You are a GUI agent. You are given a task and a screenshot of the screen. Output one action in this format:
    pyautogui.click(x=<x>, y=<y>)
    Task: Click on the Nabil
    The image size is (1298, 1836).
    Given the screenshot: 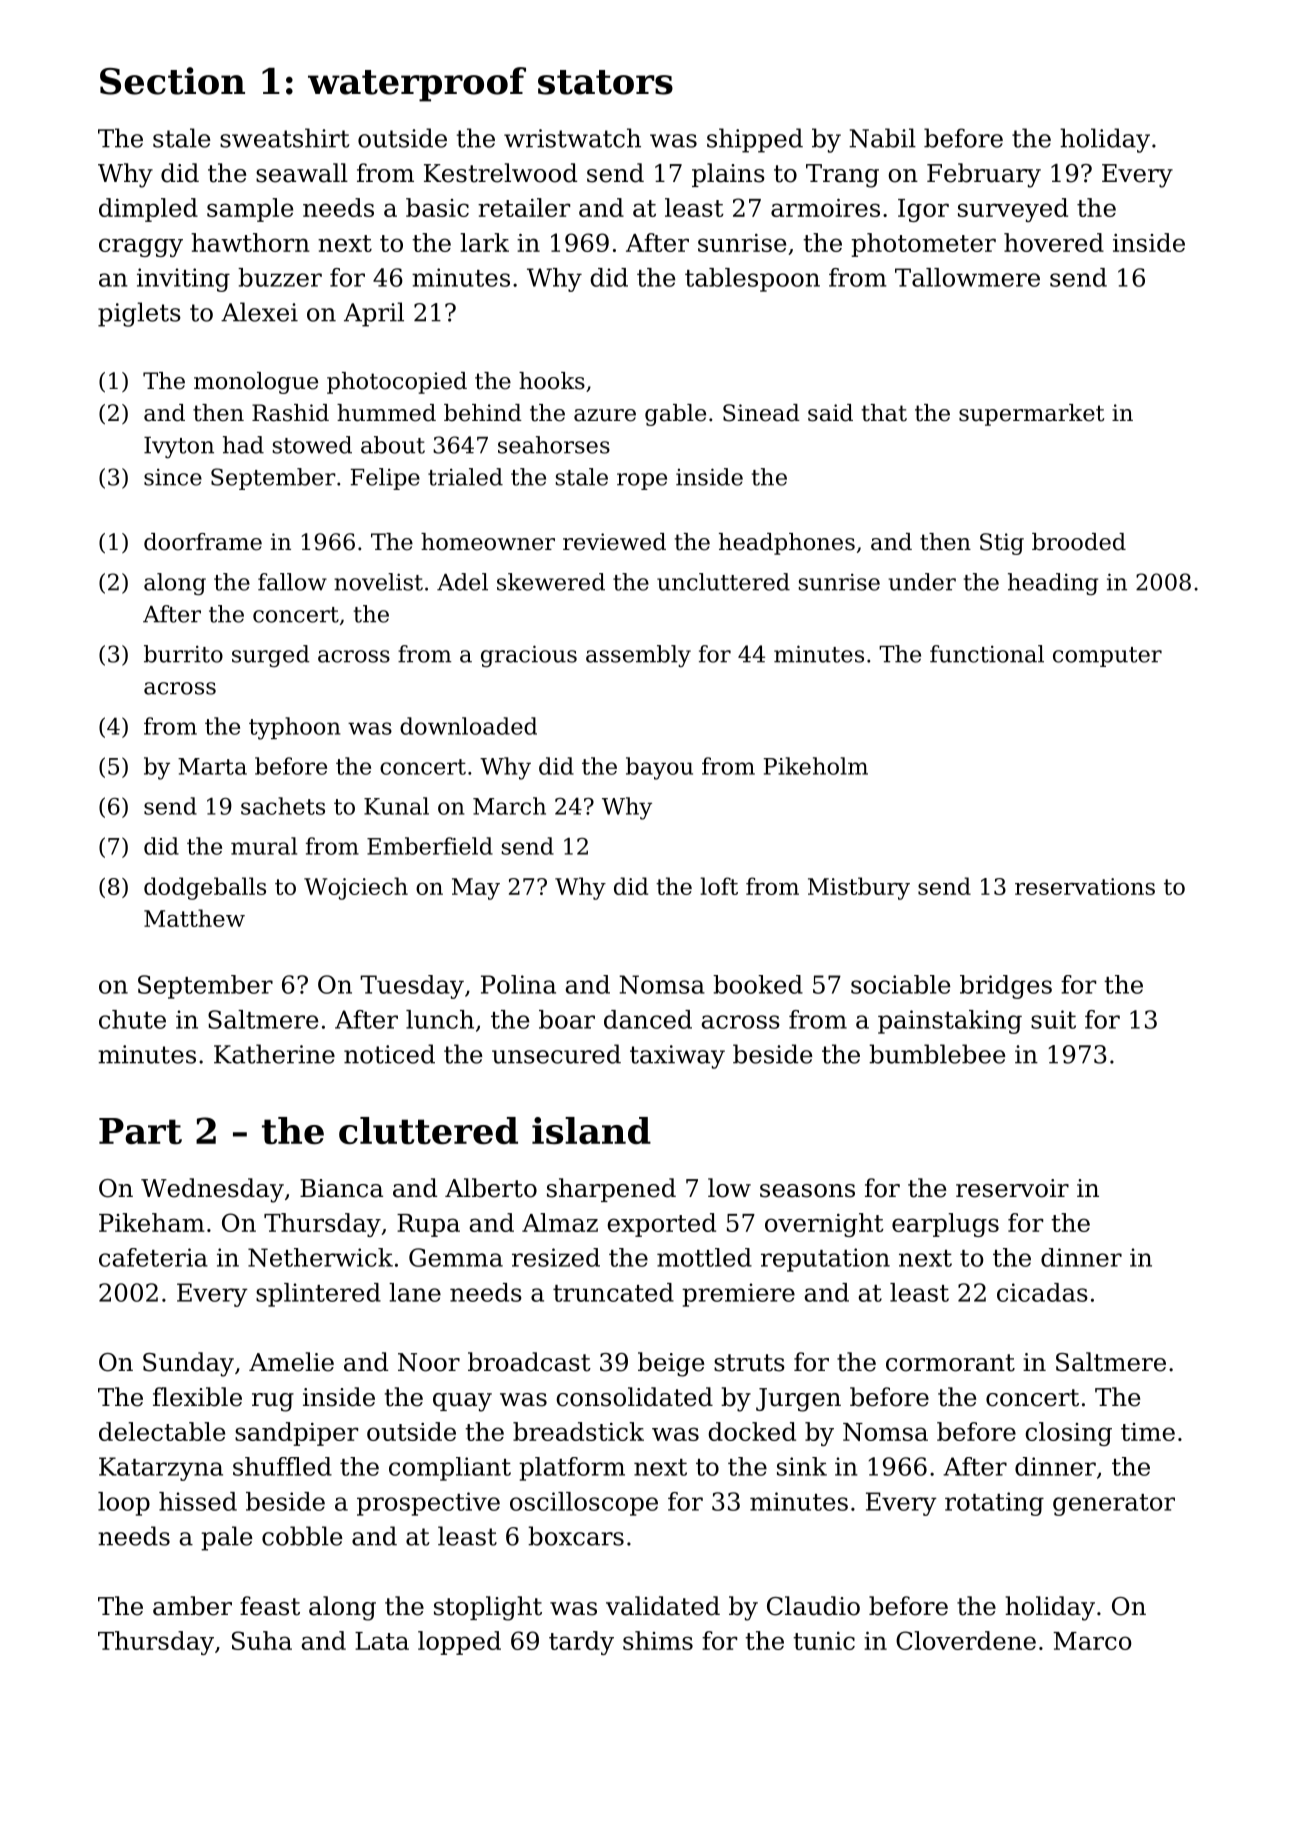 What is the action you would take?
    pyautogui.click(x=882, y=138)
